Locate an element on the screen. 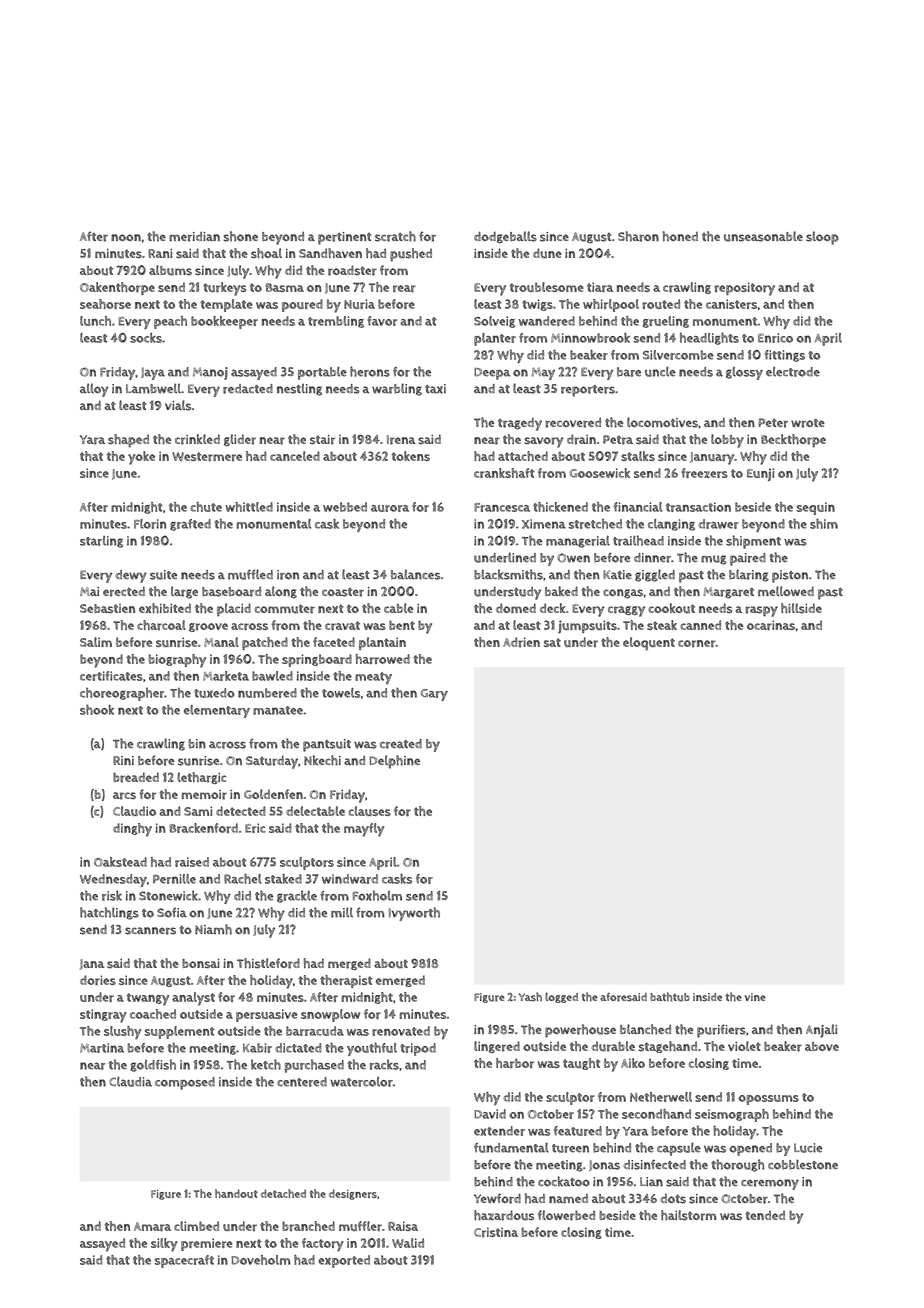  bent is located at coordinates (402, 625).
